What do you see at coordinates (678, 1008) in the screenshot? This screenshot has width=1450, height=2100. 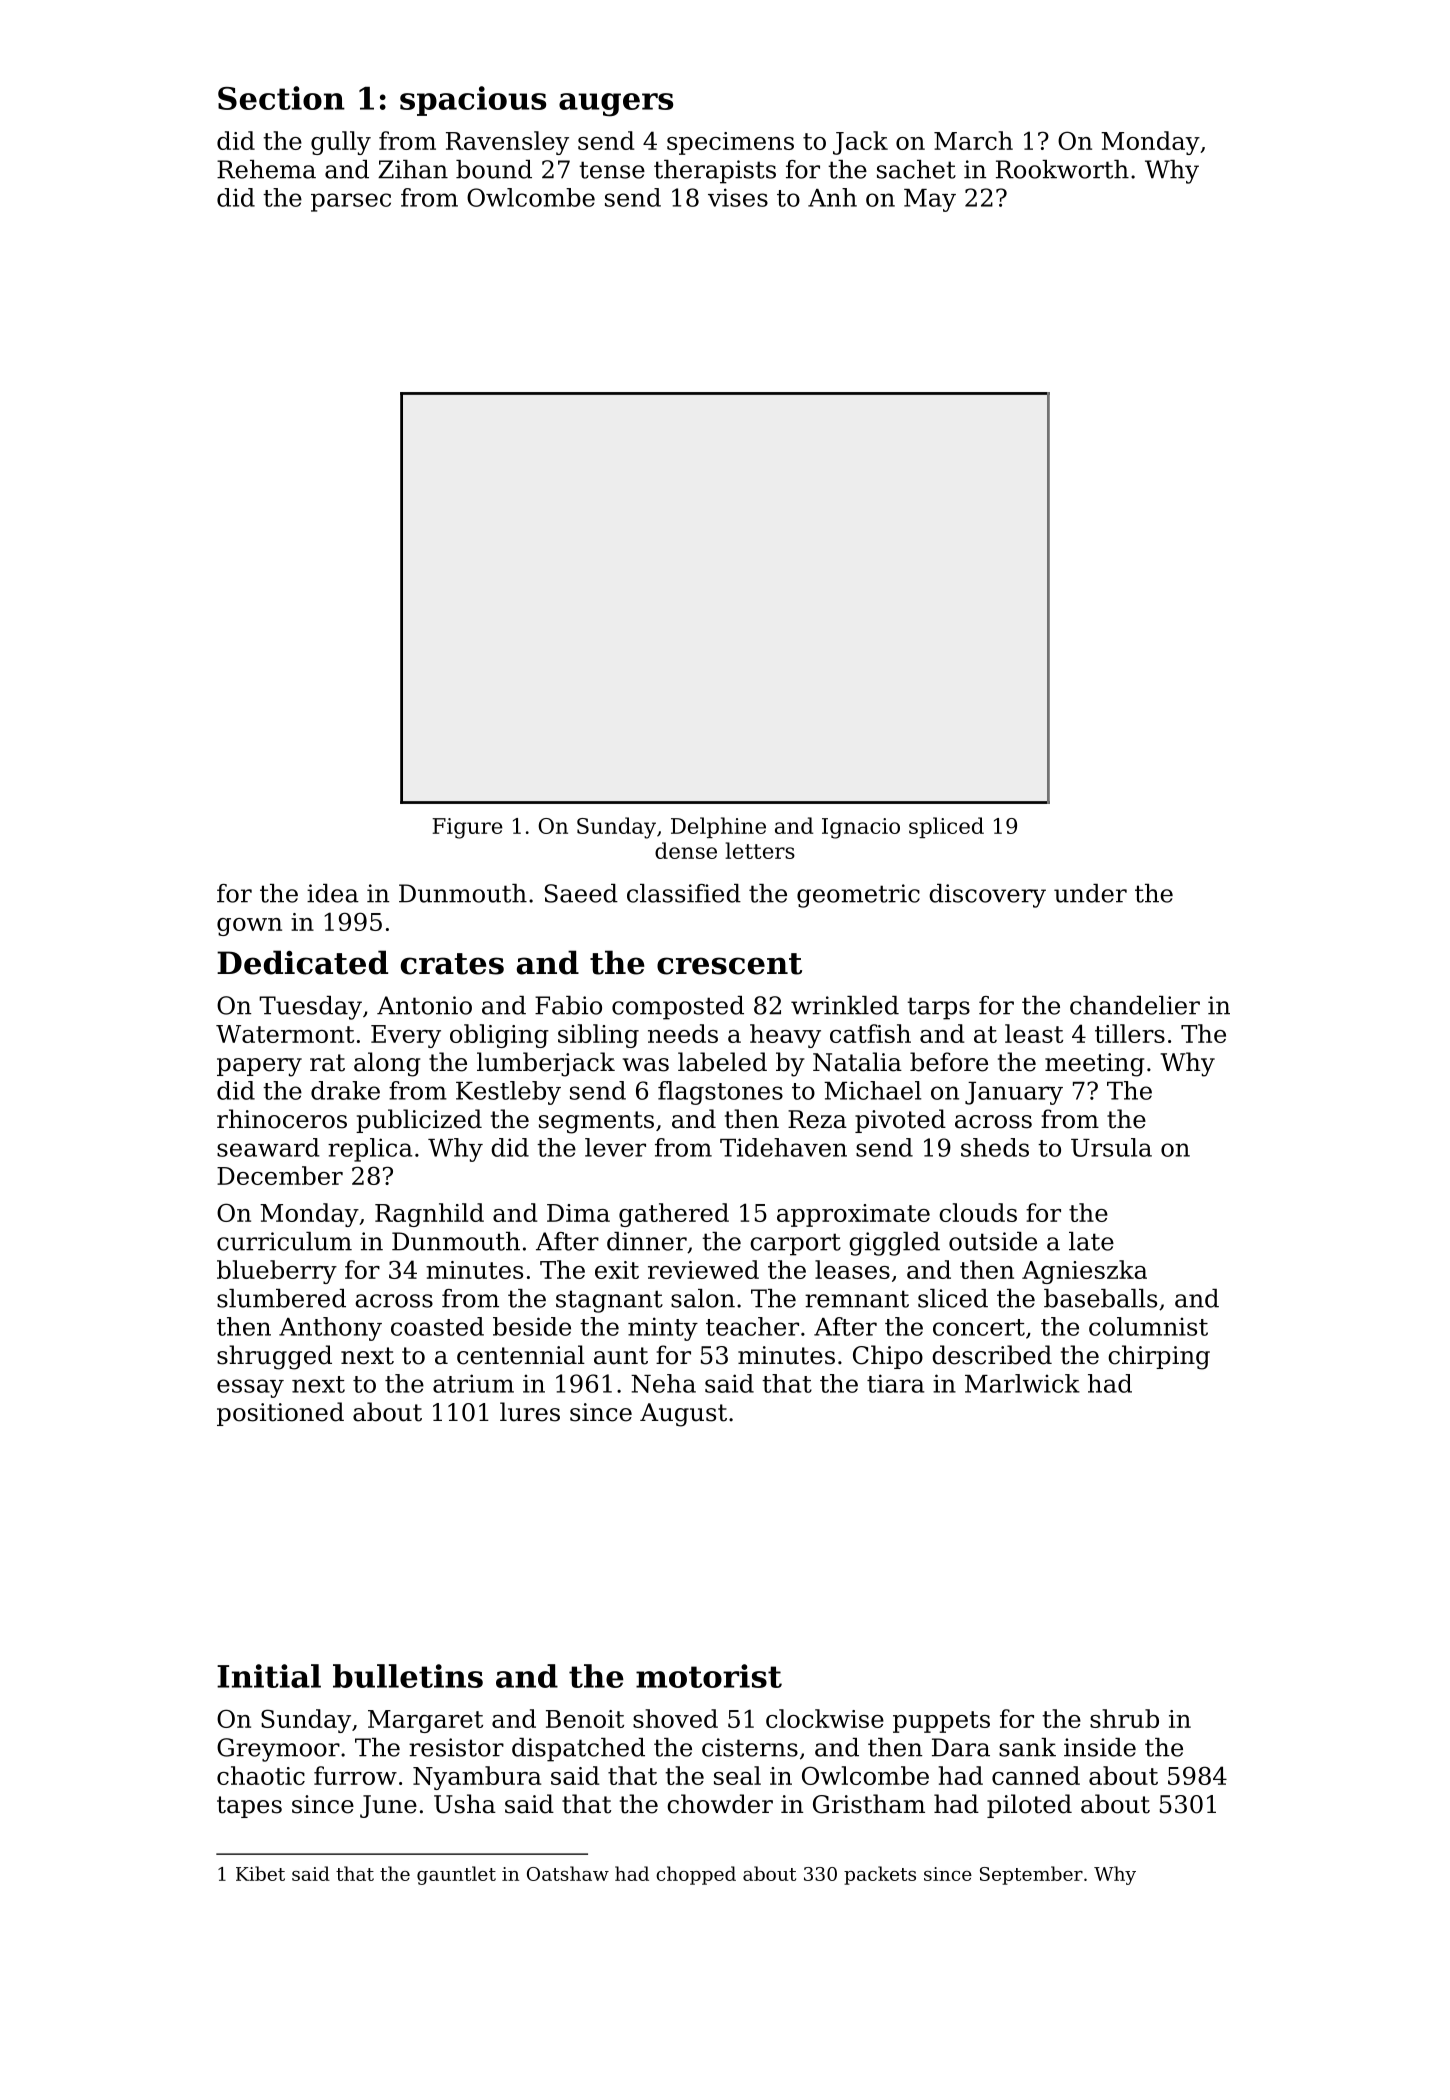 I see `composted` at bounding box center [678, 1008].
